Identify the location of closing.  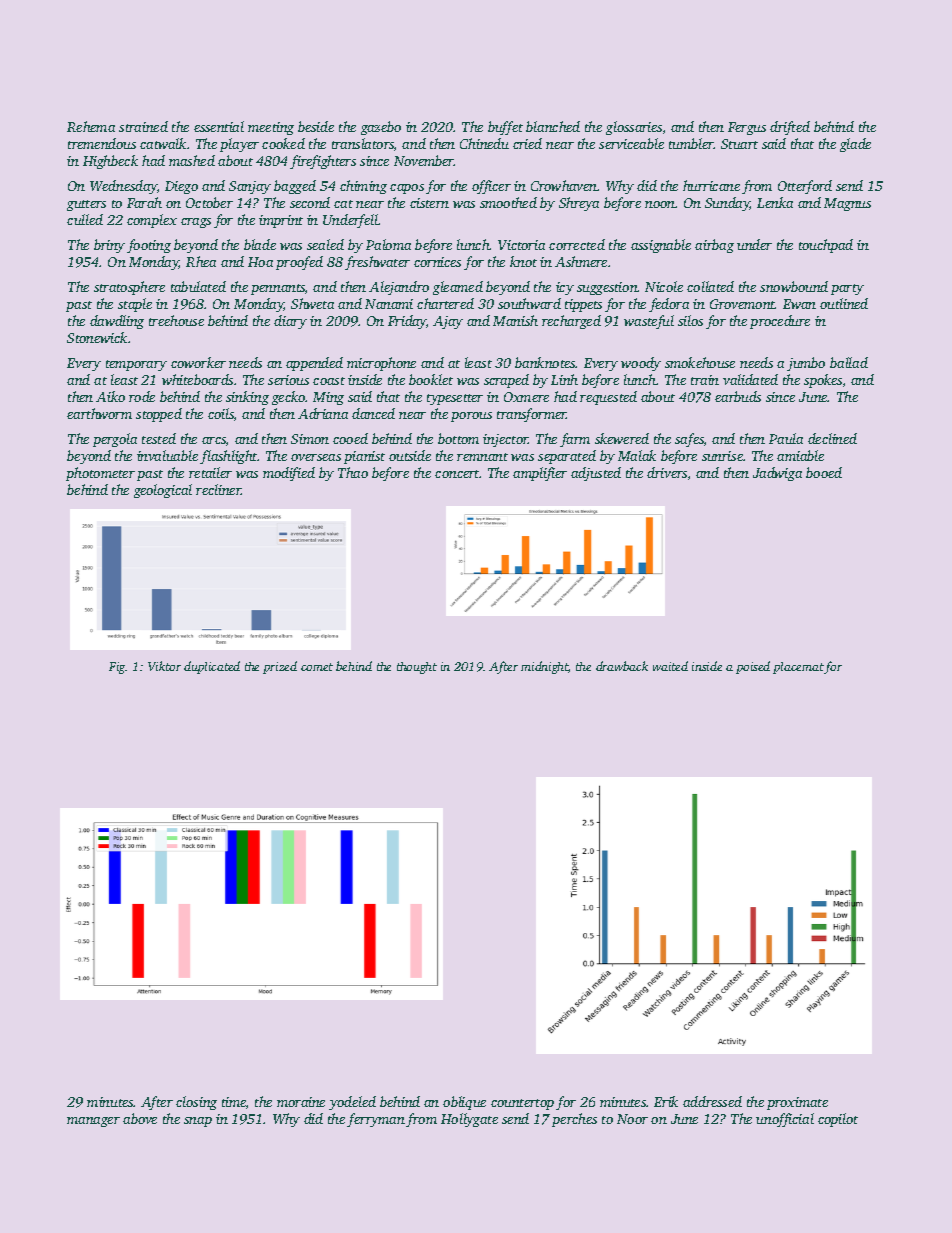
(196, 1103).
